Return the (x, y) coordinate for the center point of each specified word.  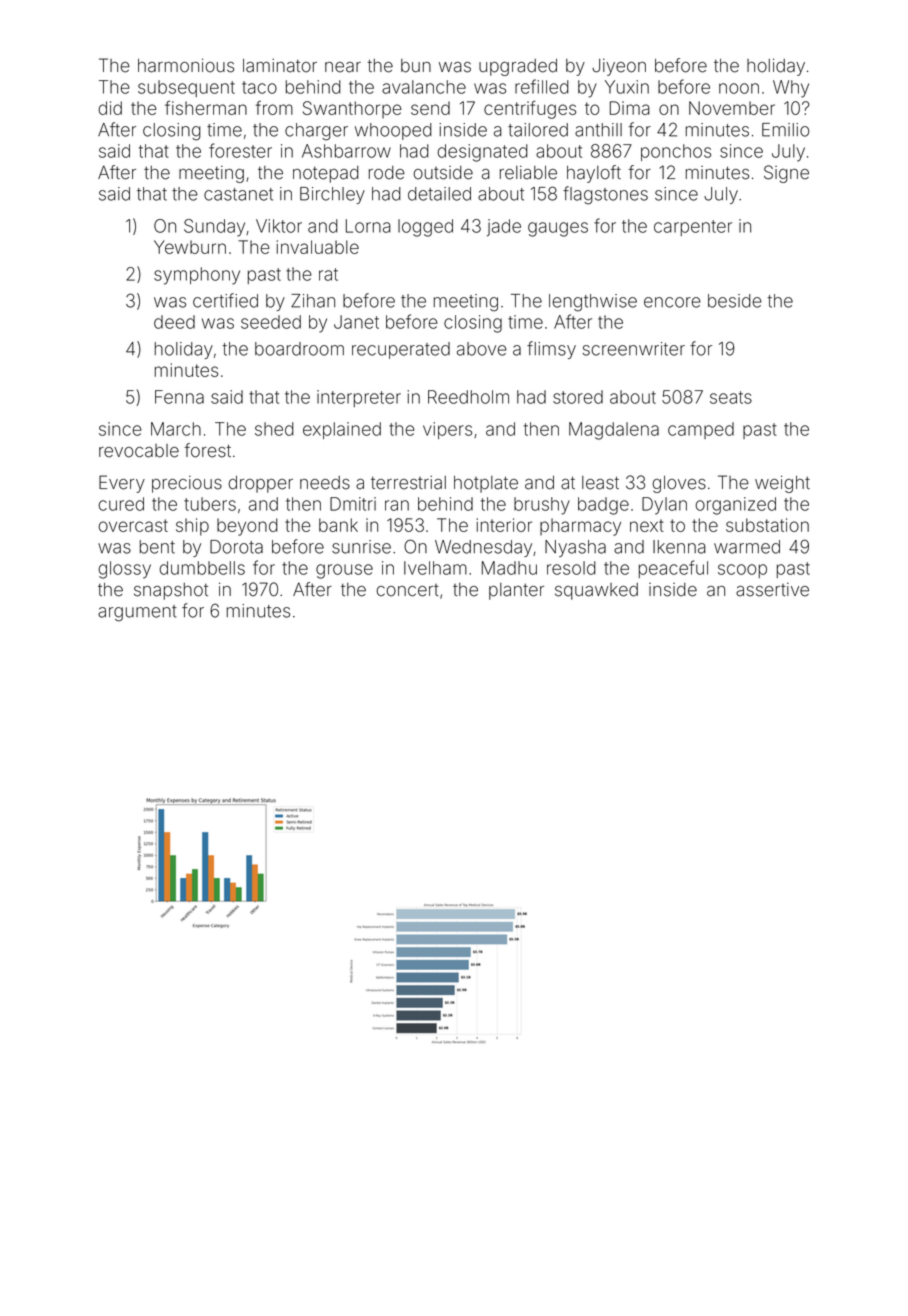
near (343, 67)
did (110, 108)
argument (137, 613)
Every (122, 484)
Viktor (279, 226)
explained (342, 430)
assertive (772, 590)
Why (791, 89)
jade (504, 228)
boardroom (299, 349)
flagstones (605, 195)
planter (516, 591)
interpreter (359, 398)
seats (731, 397)
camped (701, 430)
